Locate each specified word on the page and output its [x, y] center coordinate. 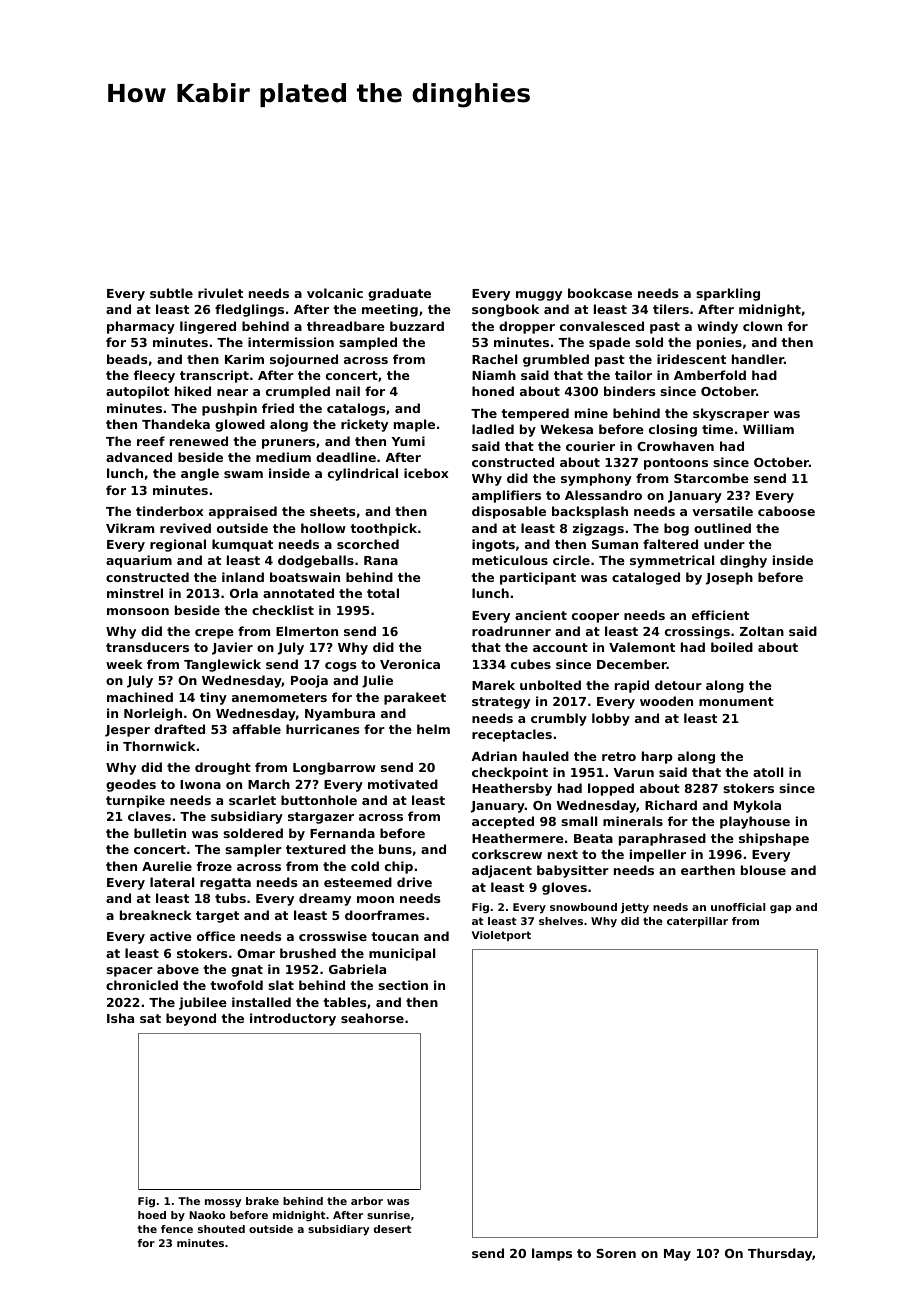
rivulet [220, 293]
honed [493, 391]
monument [736, 701]
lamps [552, 1254]
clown [762, 326]
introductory [293, 1019]
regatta [225, 884]
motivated [403, 784]
